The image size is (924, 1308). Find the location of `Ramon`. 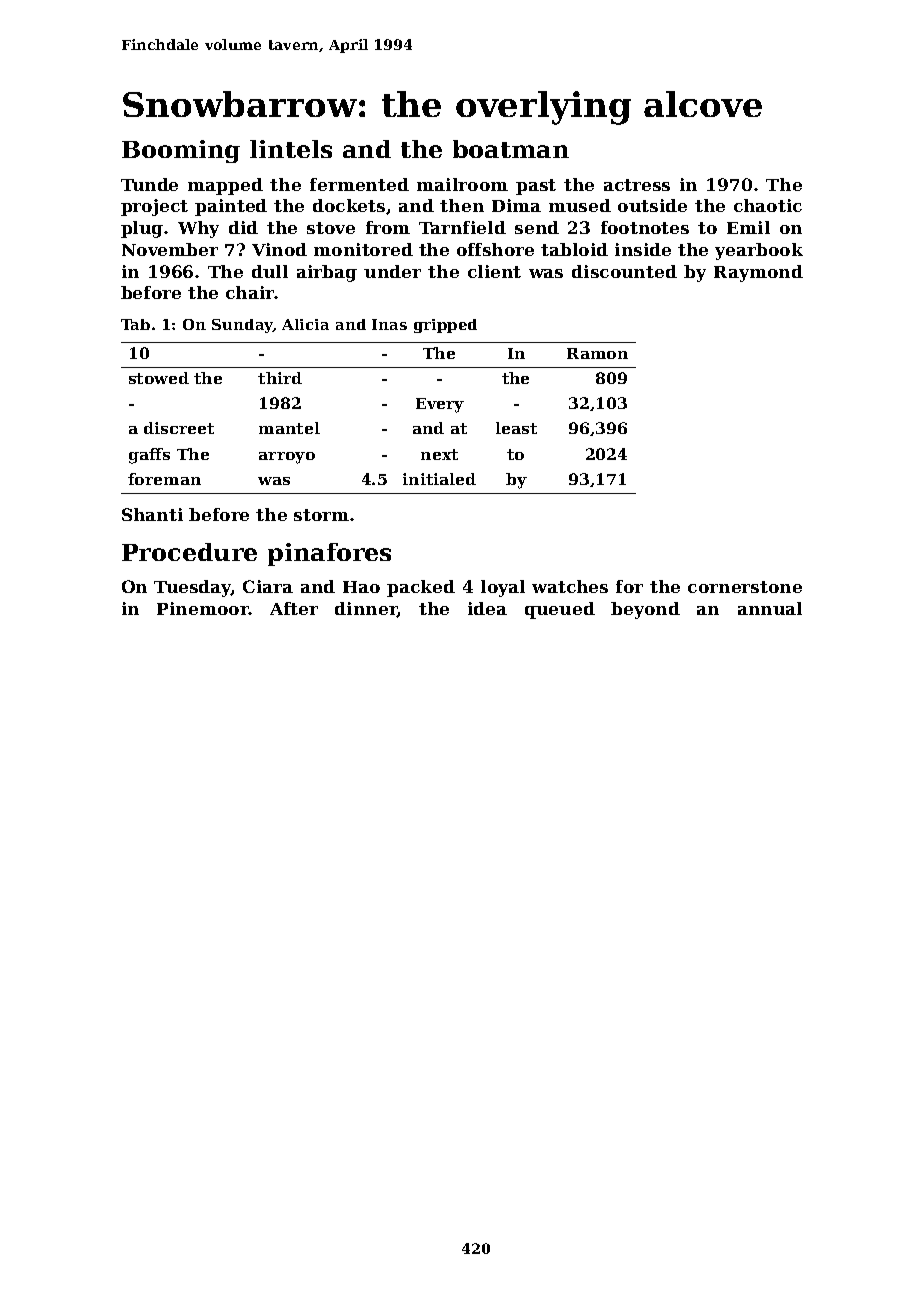

Ramon is located at coordinates (597, 353).
